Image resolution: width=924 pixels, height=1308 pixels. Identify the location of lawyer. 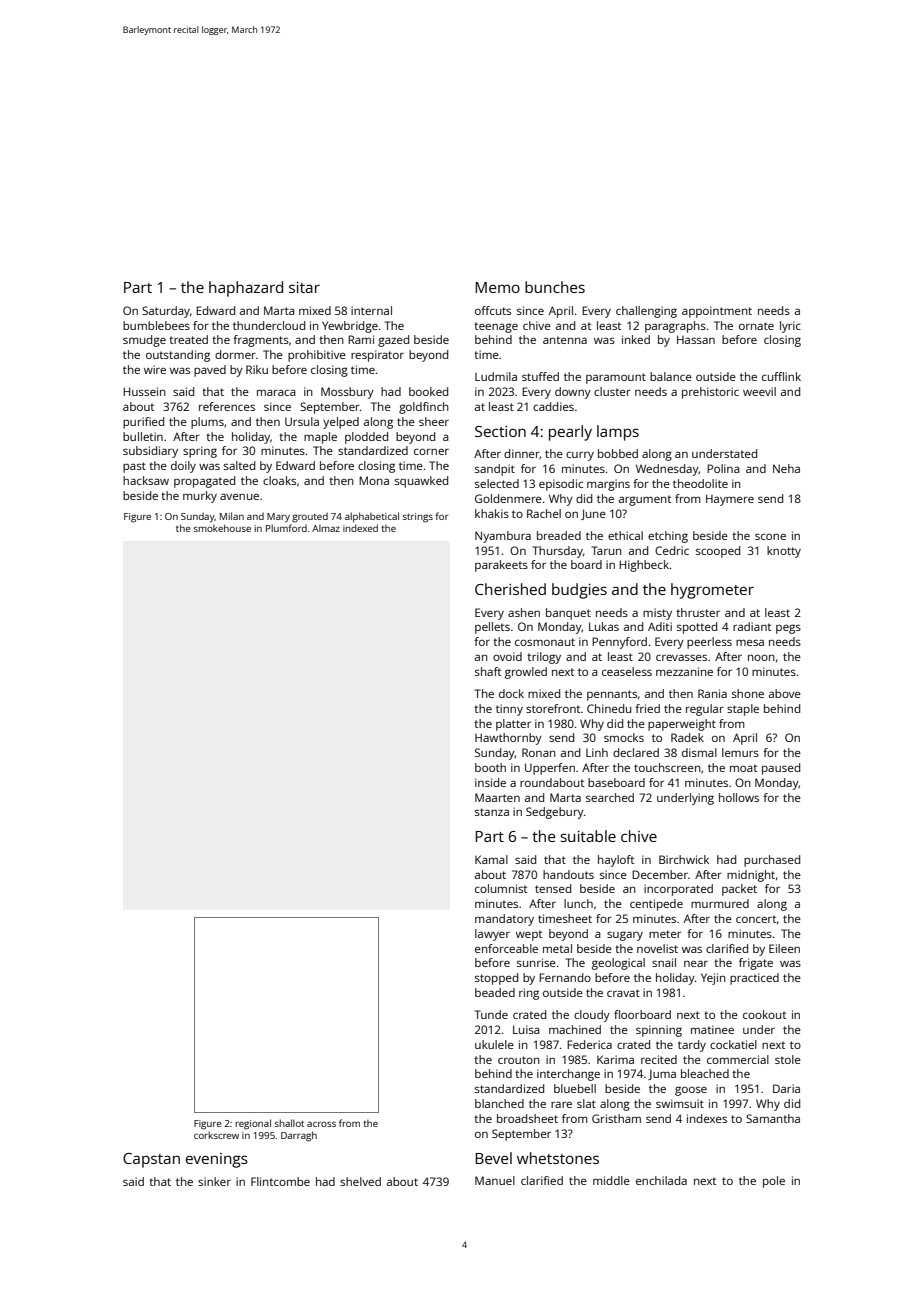
(492, 935).
